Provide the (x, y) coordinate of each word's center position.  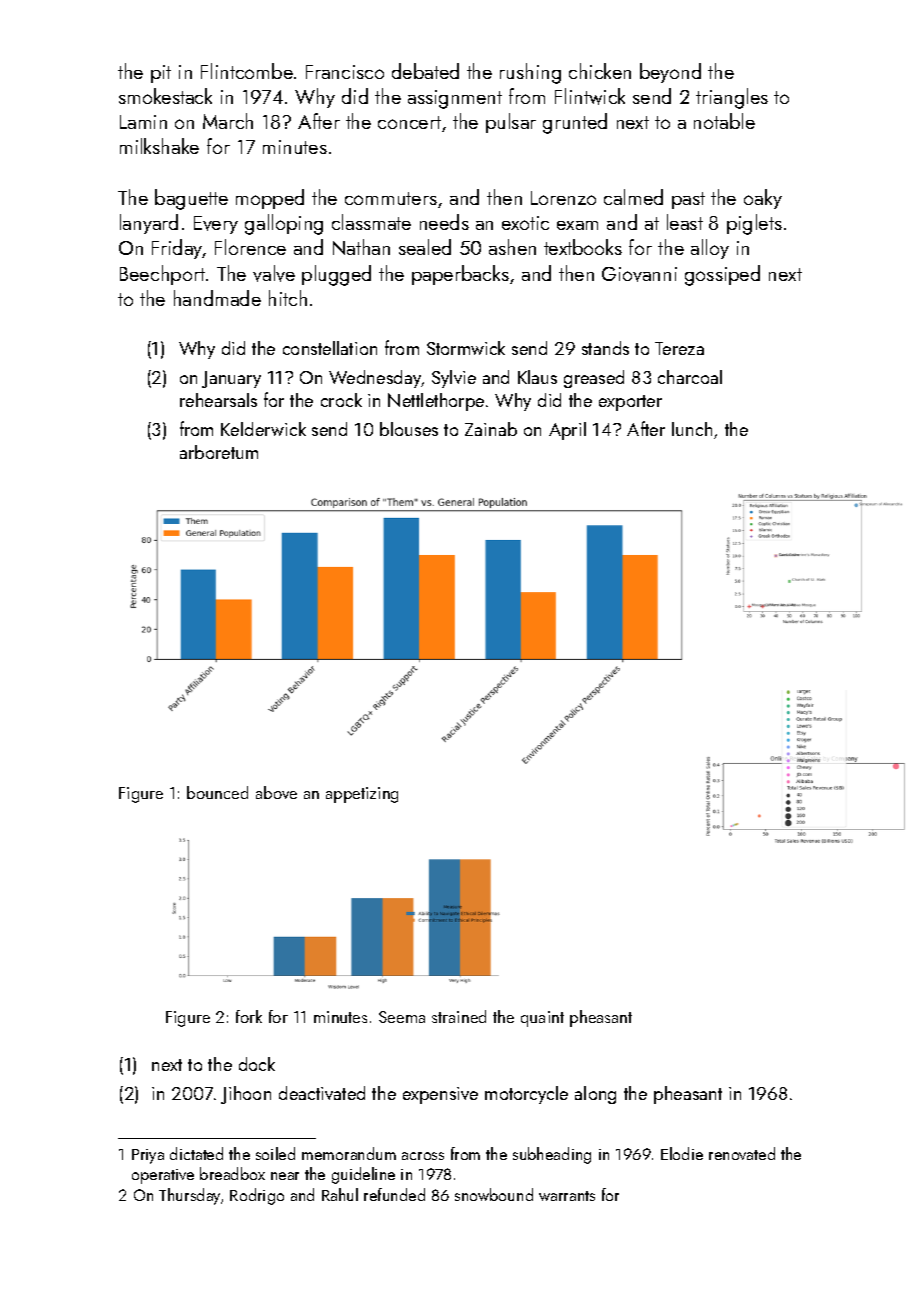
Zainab (491, 429)
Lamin (143, 122)
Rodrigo (257, 1196)
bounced (217, 792)
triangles (732, 98)
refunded (394, 1194)
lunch (692, 429)
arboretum (219, 452)
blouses (409, 429)
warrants (567, 1196)
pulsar (511, 123)
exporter (630, 403)
